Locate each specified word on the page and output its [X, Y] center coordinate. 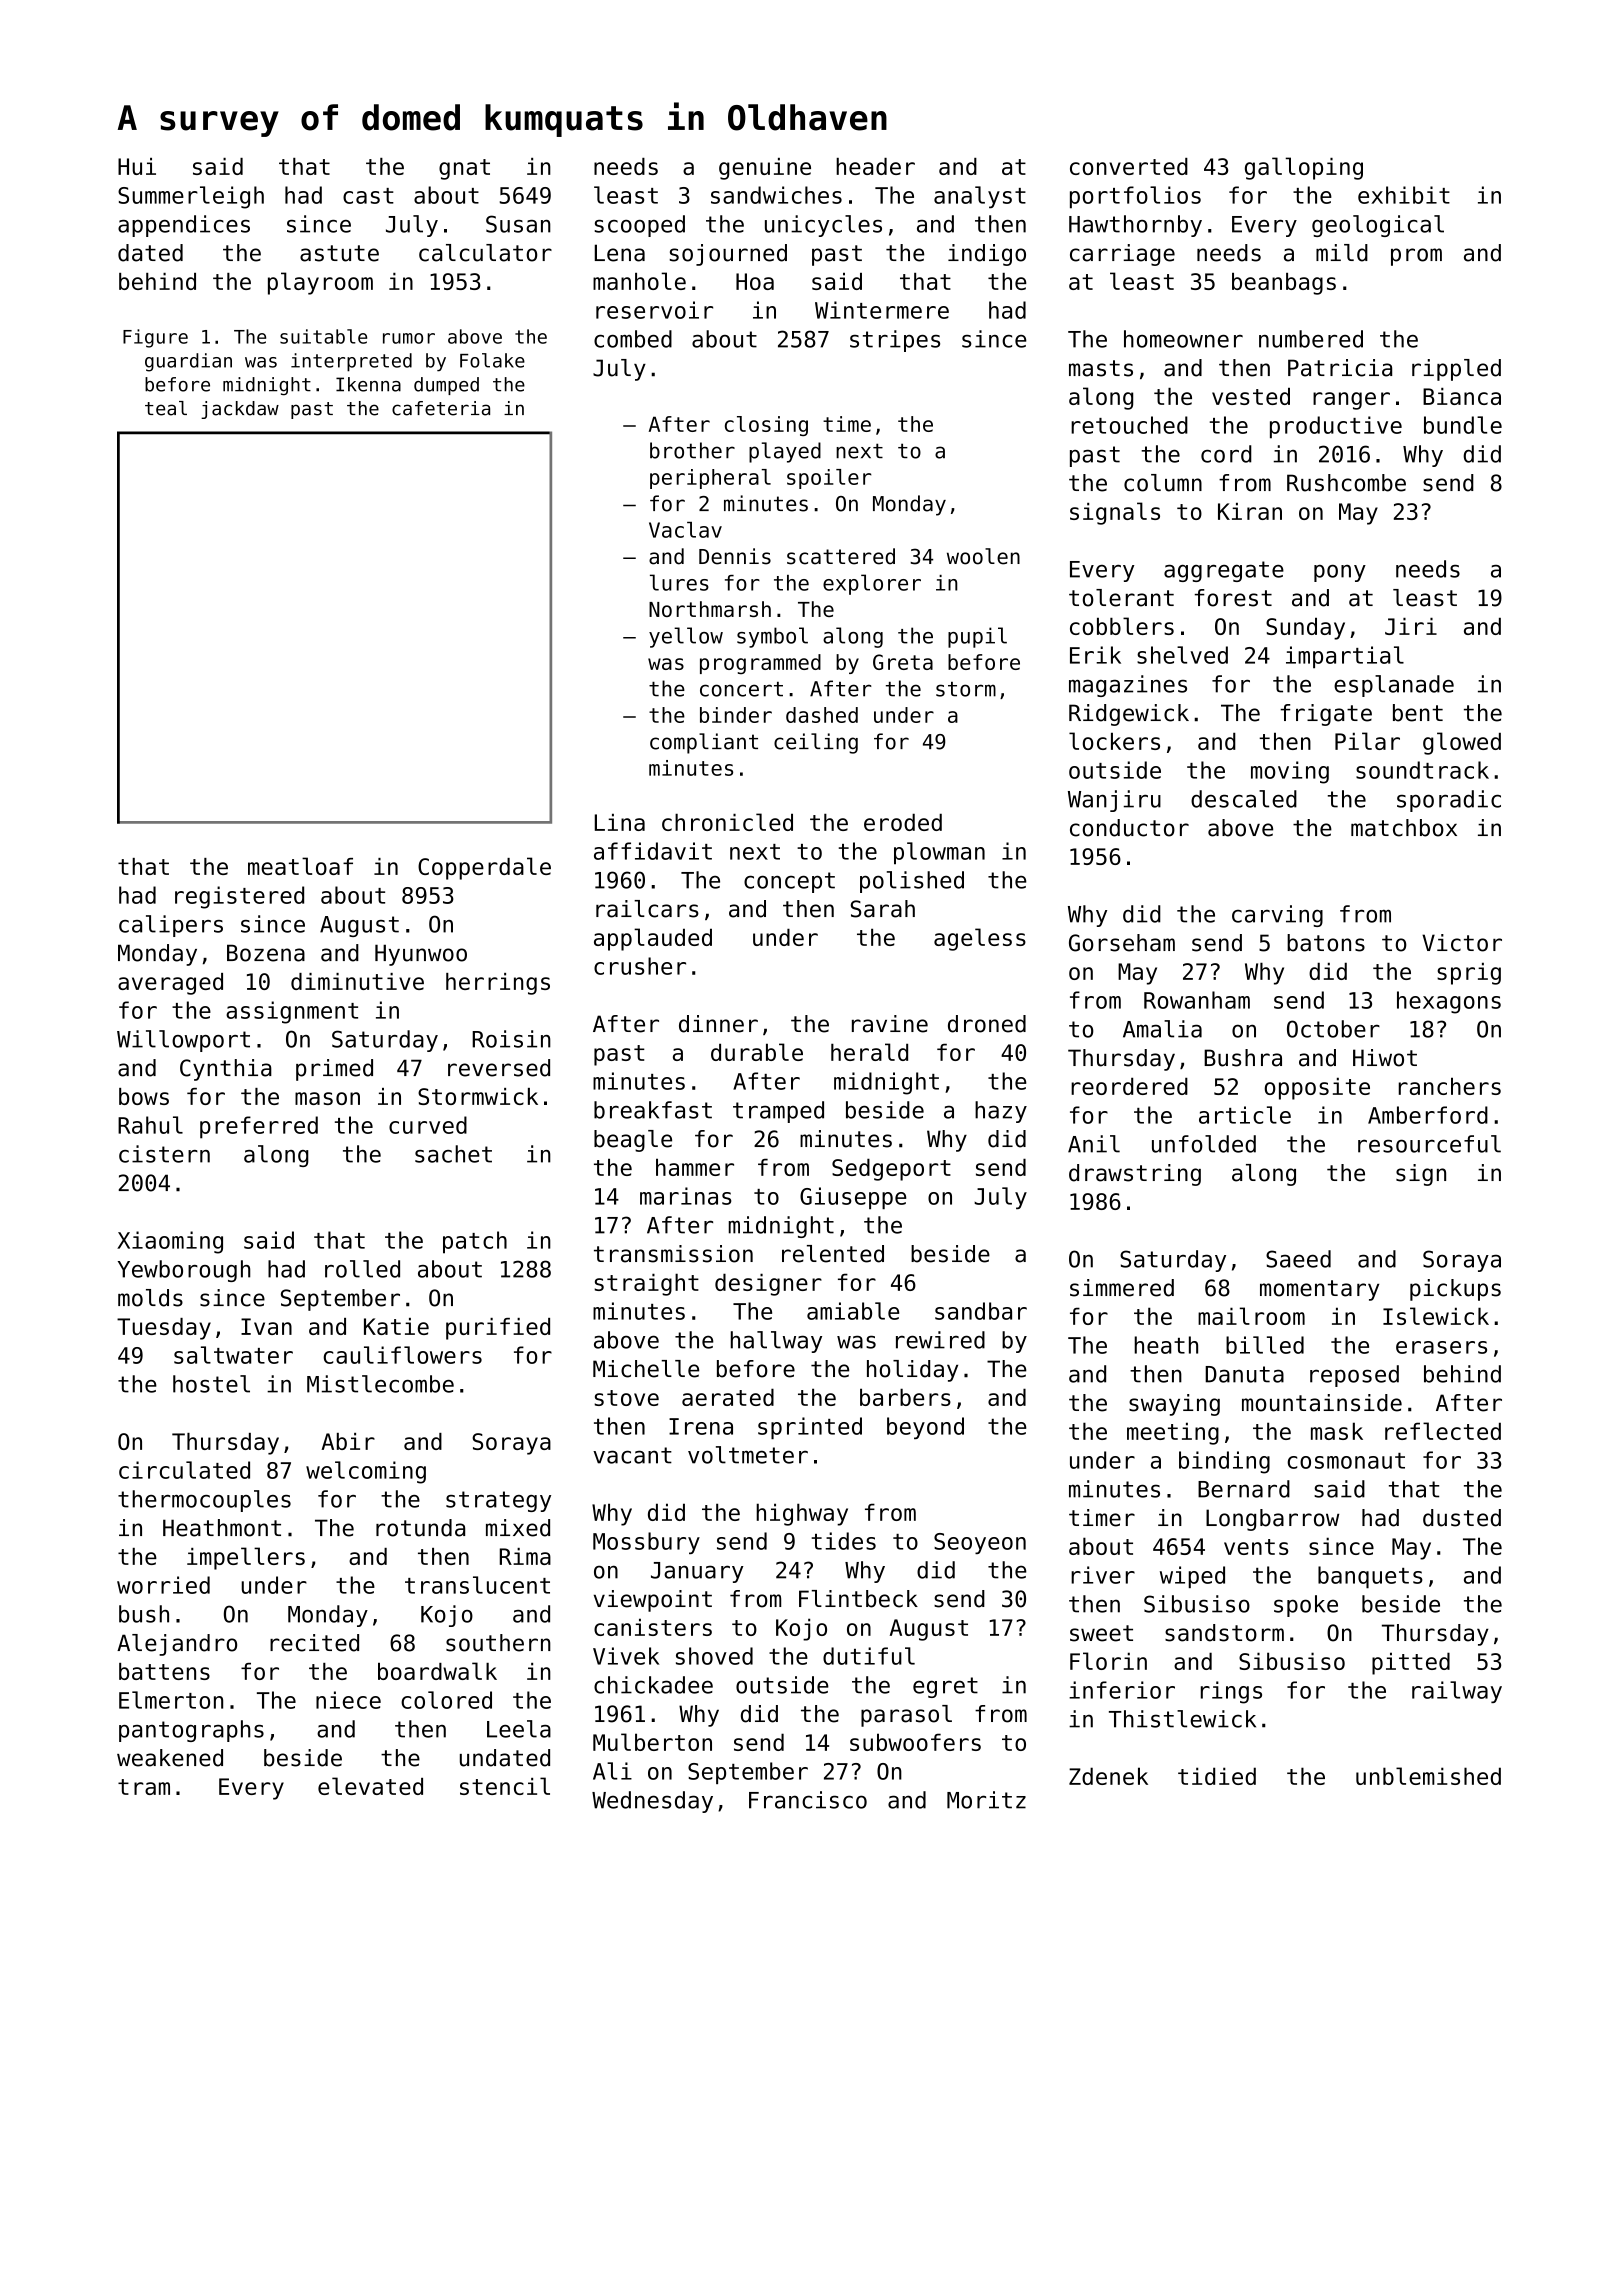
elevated [370, 1786]
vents [1256, 1547]
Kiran [1250, 511]
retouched [1129, 425]
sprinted [810, 1428]
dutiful [869, 1656]
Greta [903, 662]
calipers [171, 926]
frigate [1326, 715]
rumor [409, 338]
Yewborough [184, 1271]
